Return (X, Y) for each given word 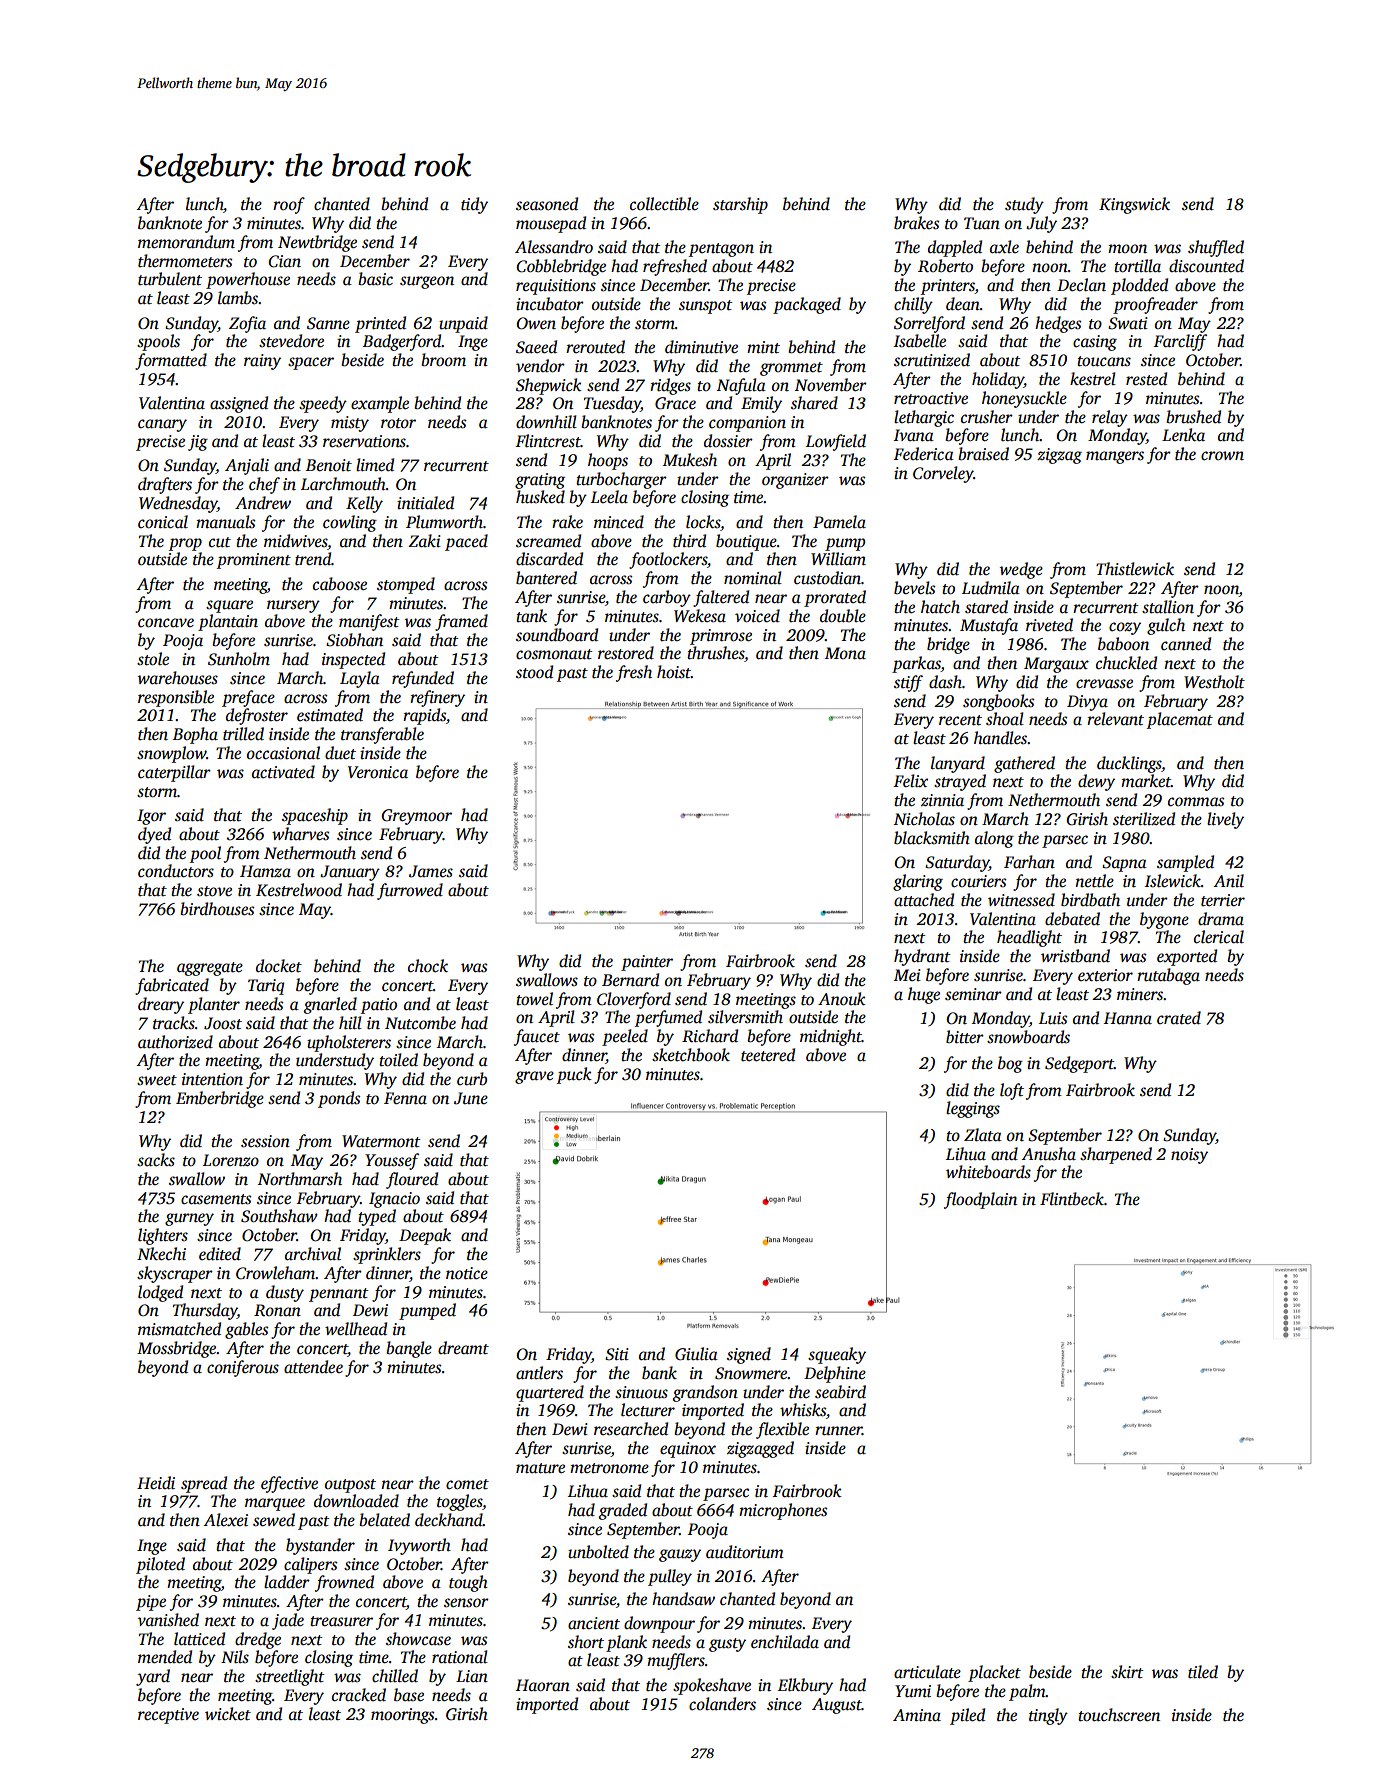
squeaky (837, 1355)
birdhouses (217, 909)
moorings (403, 1716)
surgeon (427, 282)
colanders (722, 1704)
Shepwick (549, 386)
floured (412, 1180)
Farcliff (1180, 342)
